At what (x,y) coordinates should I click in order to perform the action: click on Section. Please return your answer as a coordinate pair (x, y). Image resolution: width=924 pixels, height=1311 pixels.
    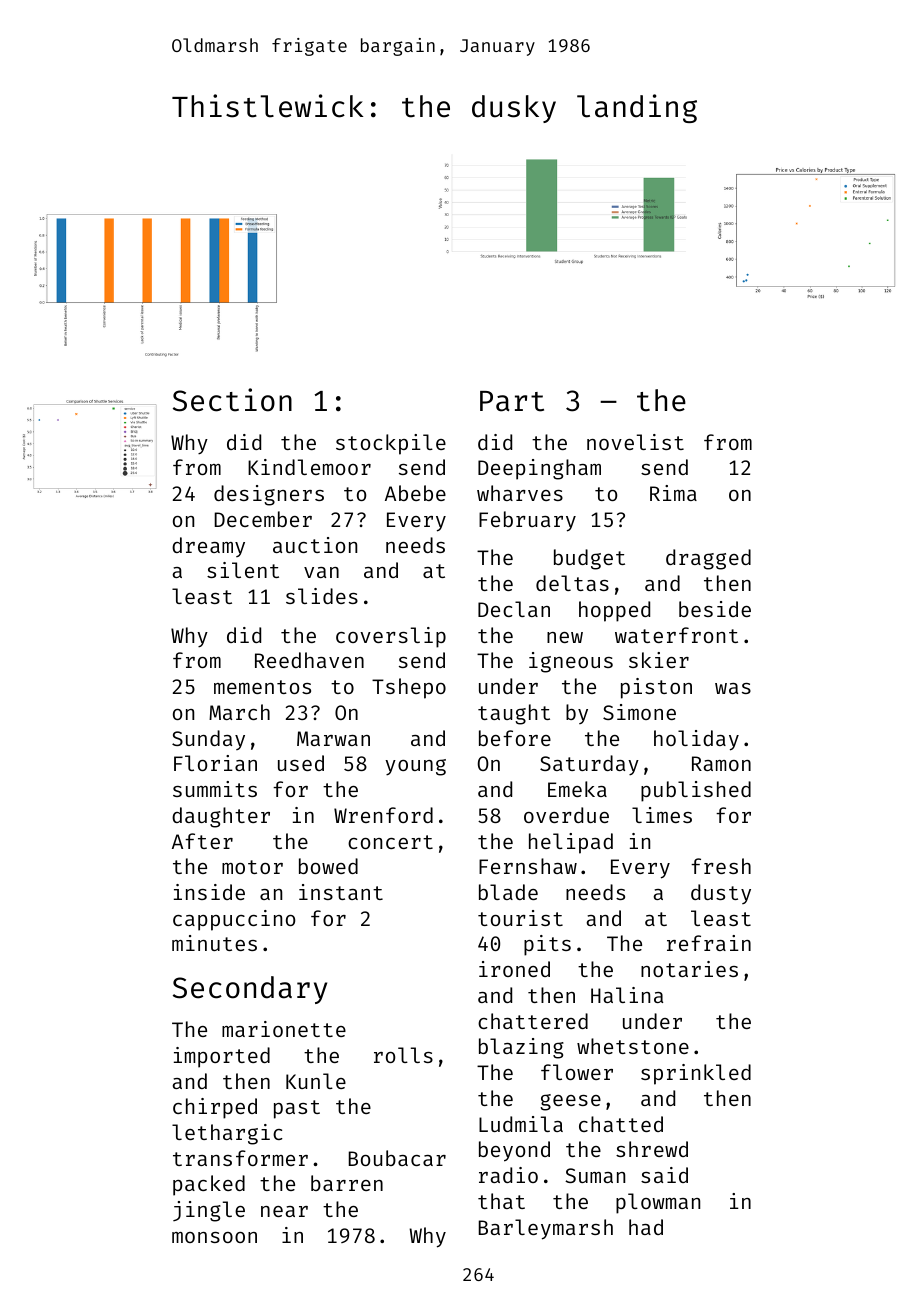
    Looking at the image, I should click on (232, 400).
